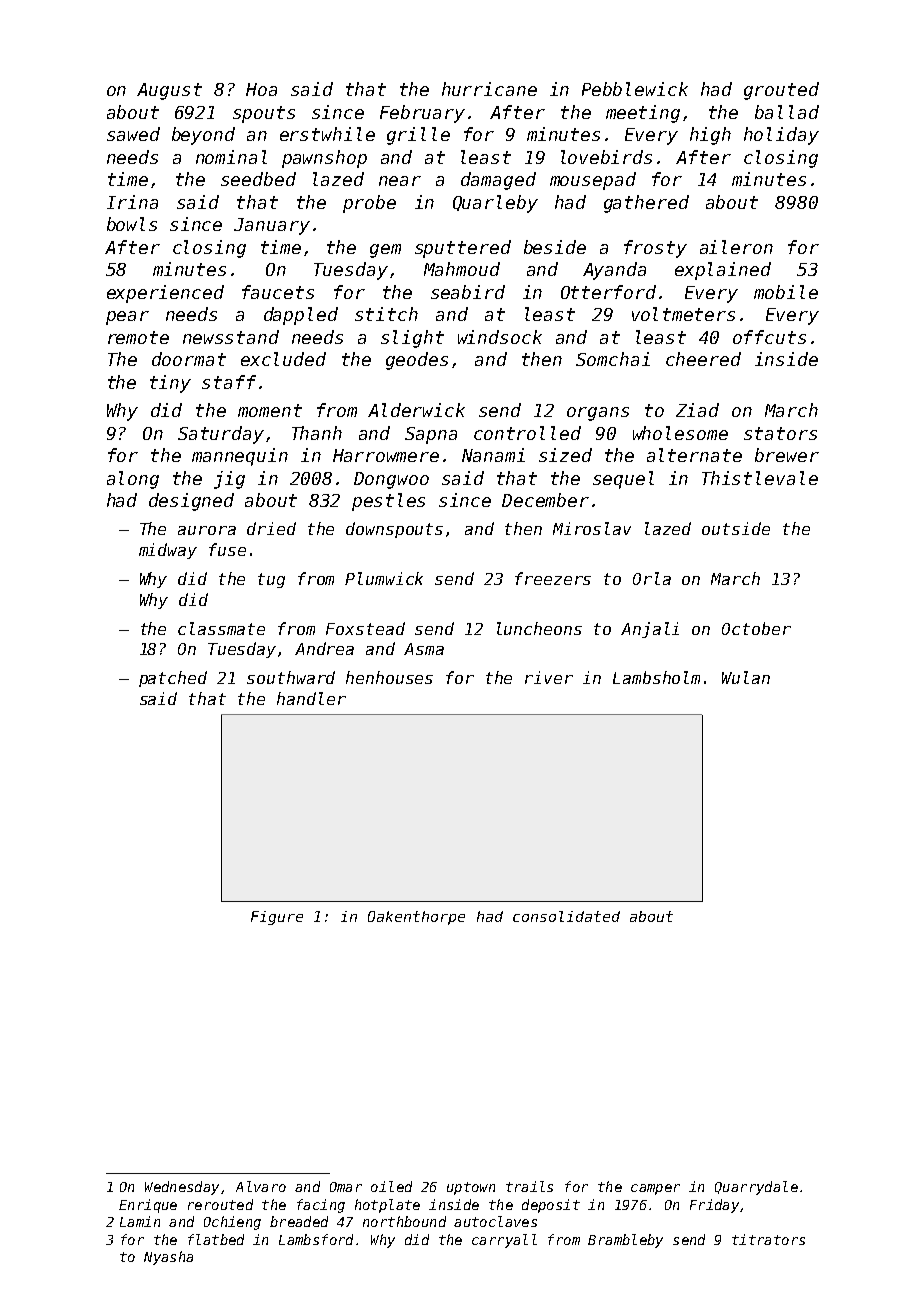 This screenshot has height=1308, width=924. What do you see at coordinates (504, 1241) in the screenshot?
I see `carryall` at bounding box center [504, 1241].
